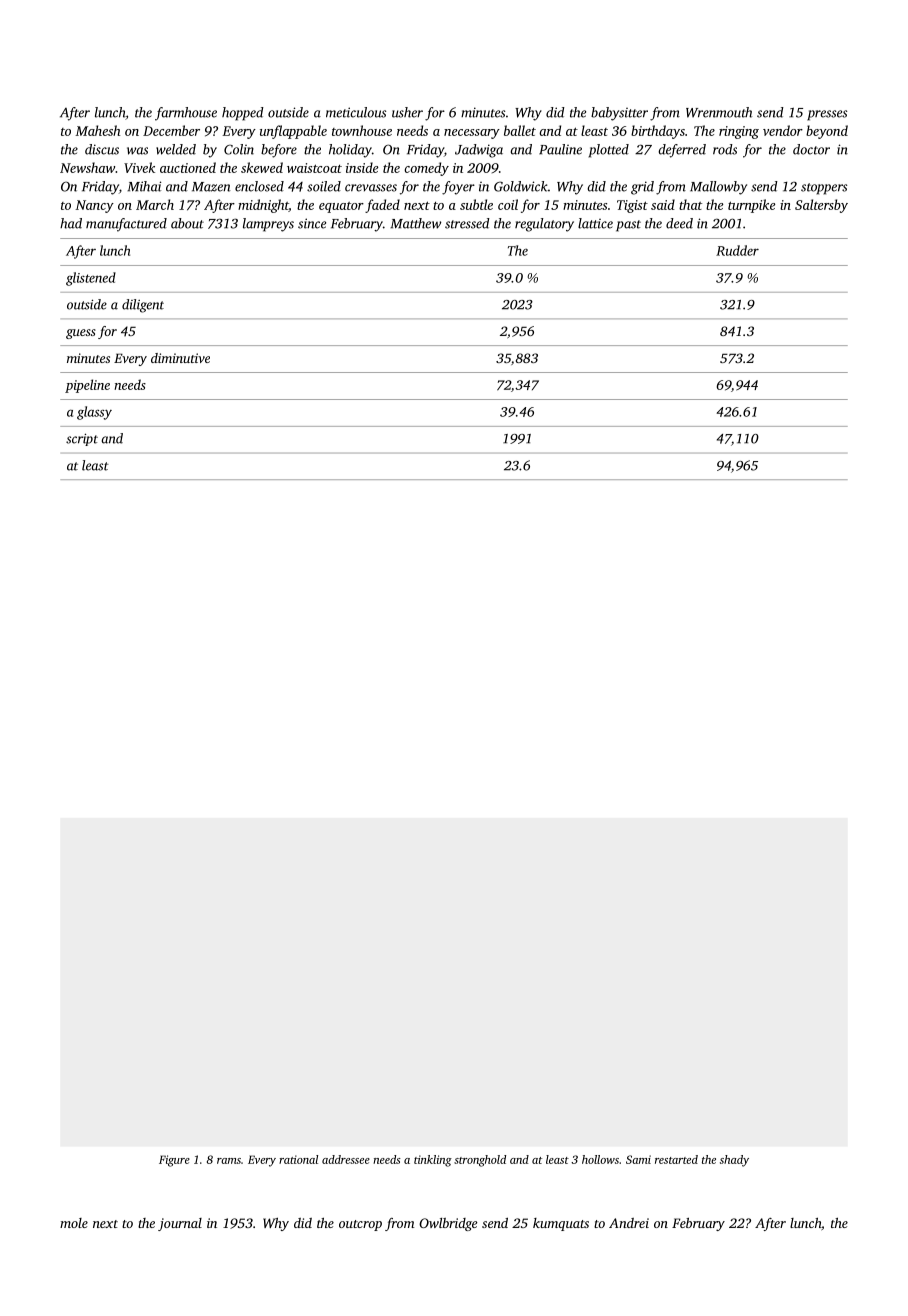  I want to click on necessary, so click(472, 134).
